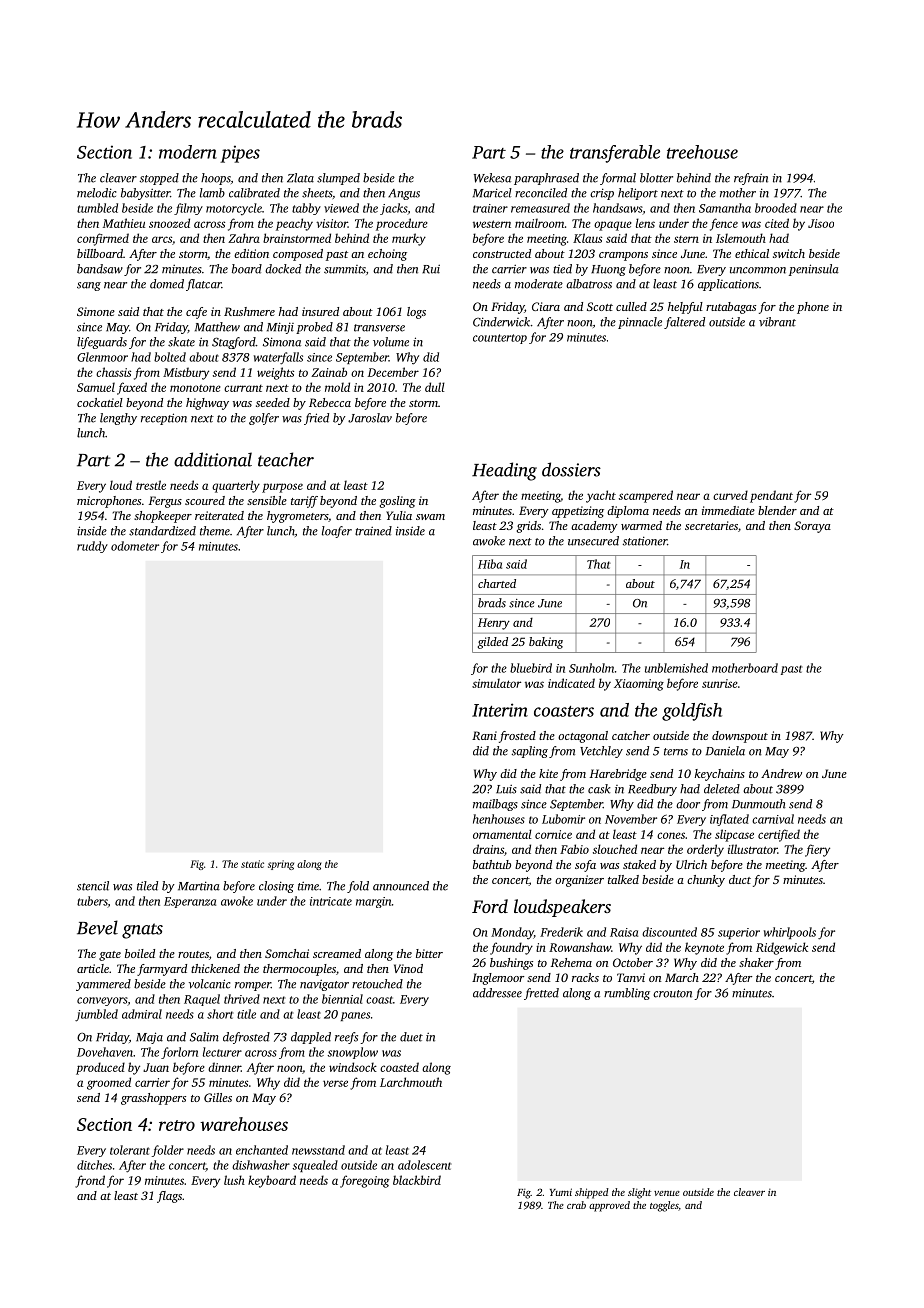 This screenshot has width=924, height=1308. What do you see at coordinates (771, 496) in the screenshot?
I see `pendant` at bounding box center [771, 496].
